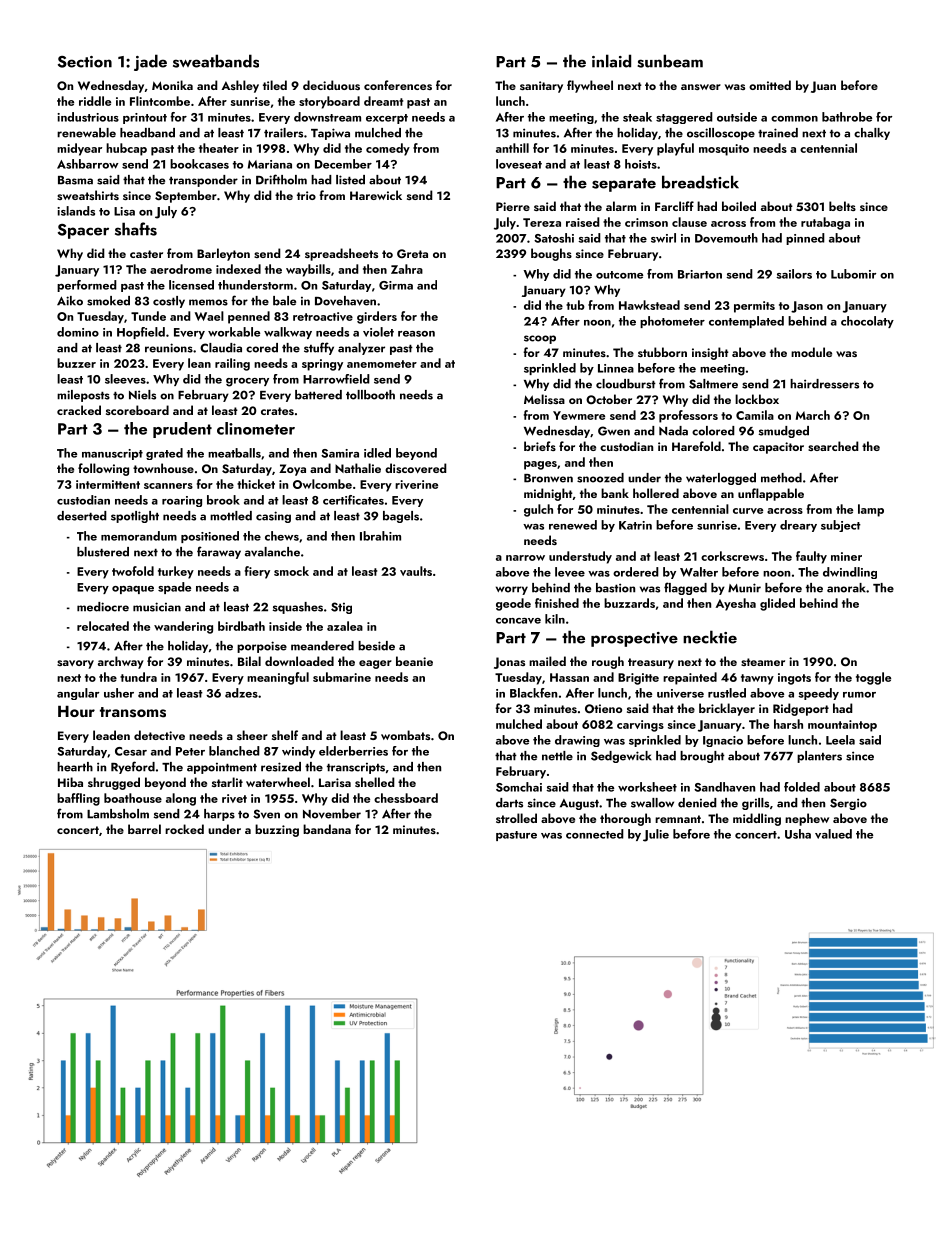  Describe the element at coordinates (76, 211) in the screenshot. I see `islands` at that location.
